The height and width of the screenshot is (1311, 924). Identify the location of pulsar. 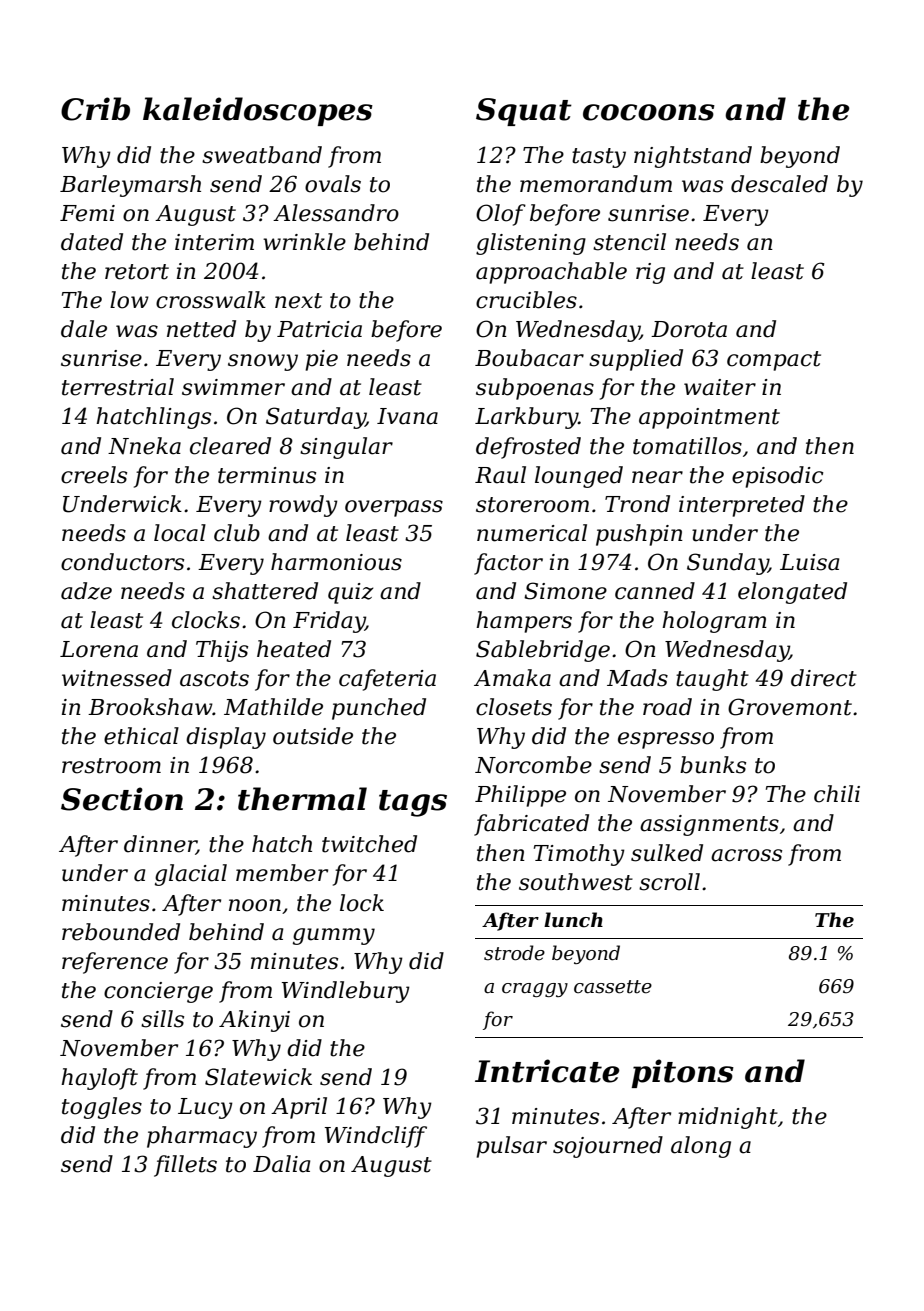
(511, 1147).
